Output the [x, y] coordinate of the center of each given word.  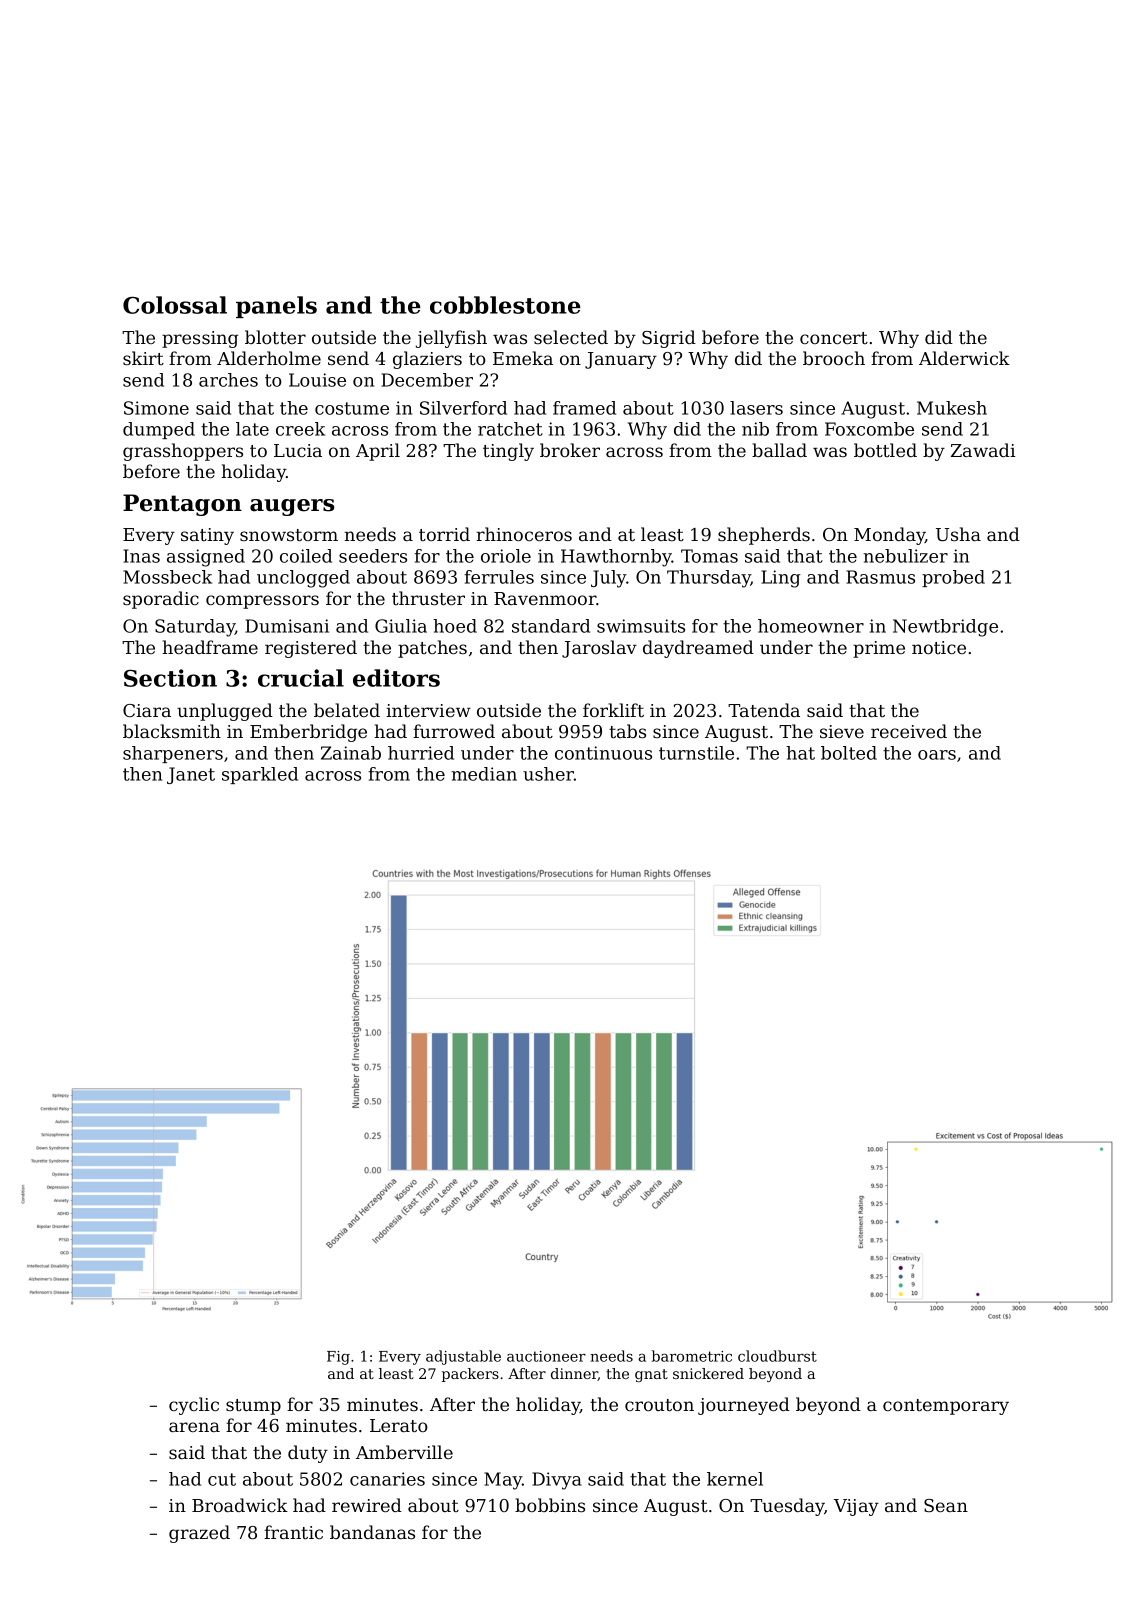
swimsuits [641, 626]
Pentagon [182, 505]
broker [570, 450]
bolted [849, 753]
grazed [199, 1534]
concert [834, 338]
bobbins [550, 1505]
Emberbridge [308, 733]
